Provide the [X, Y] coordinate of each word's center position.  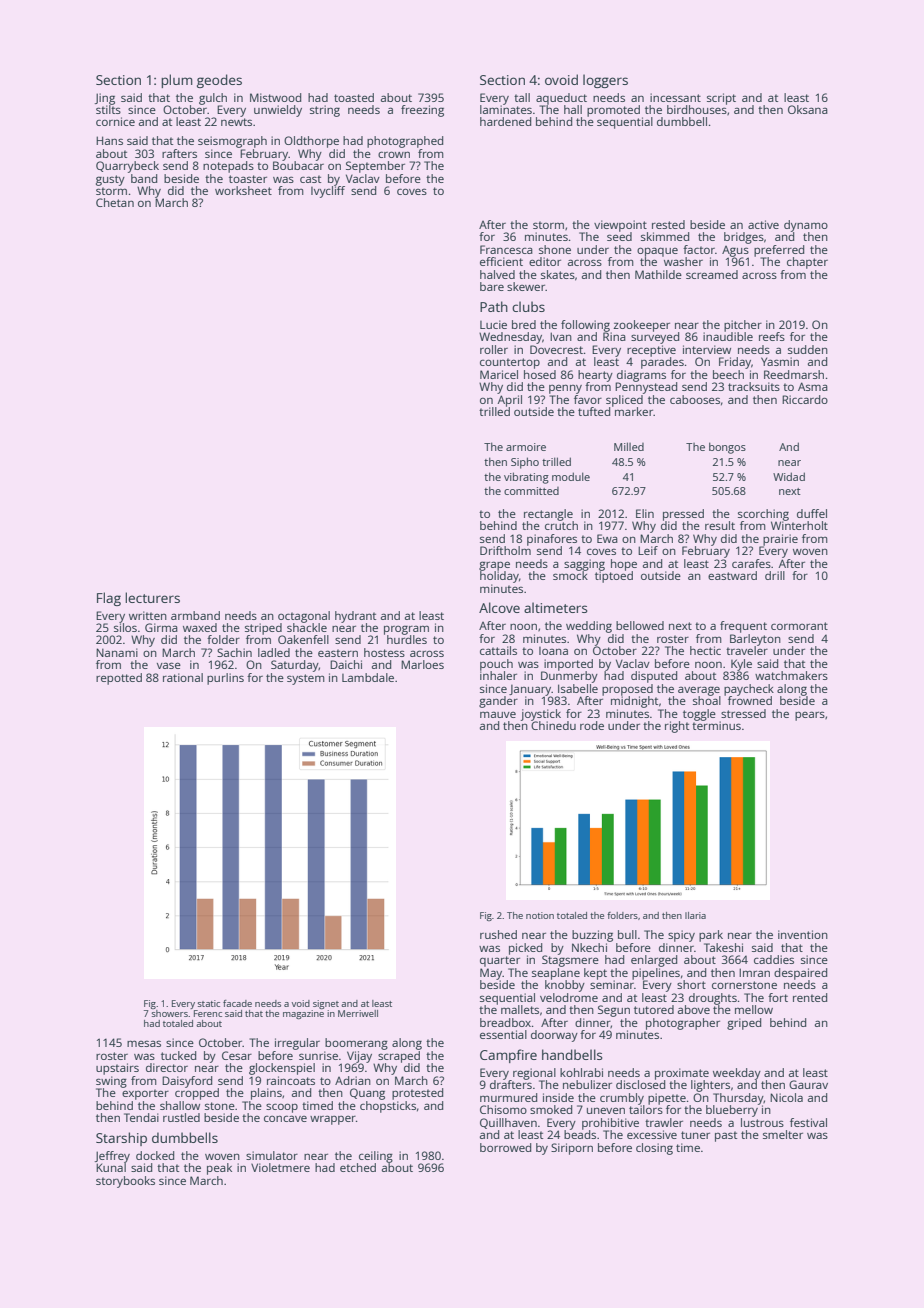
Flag [109, 599]
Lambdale [368, 677]
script [721, 99]
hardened [505, 121]
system [306, 679]
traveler [747, 650]
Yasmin [780, 361]
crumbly [622, 1099]
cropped [197, 1094]
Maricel [499, 374]
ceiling [376, 1157]
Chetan [115, 202]
